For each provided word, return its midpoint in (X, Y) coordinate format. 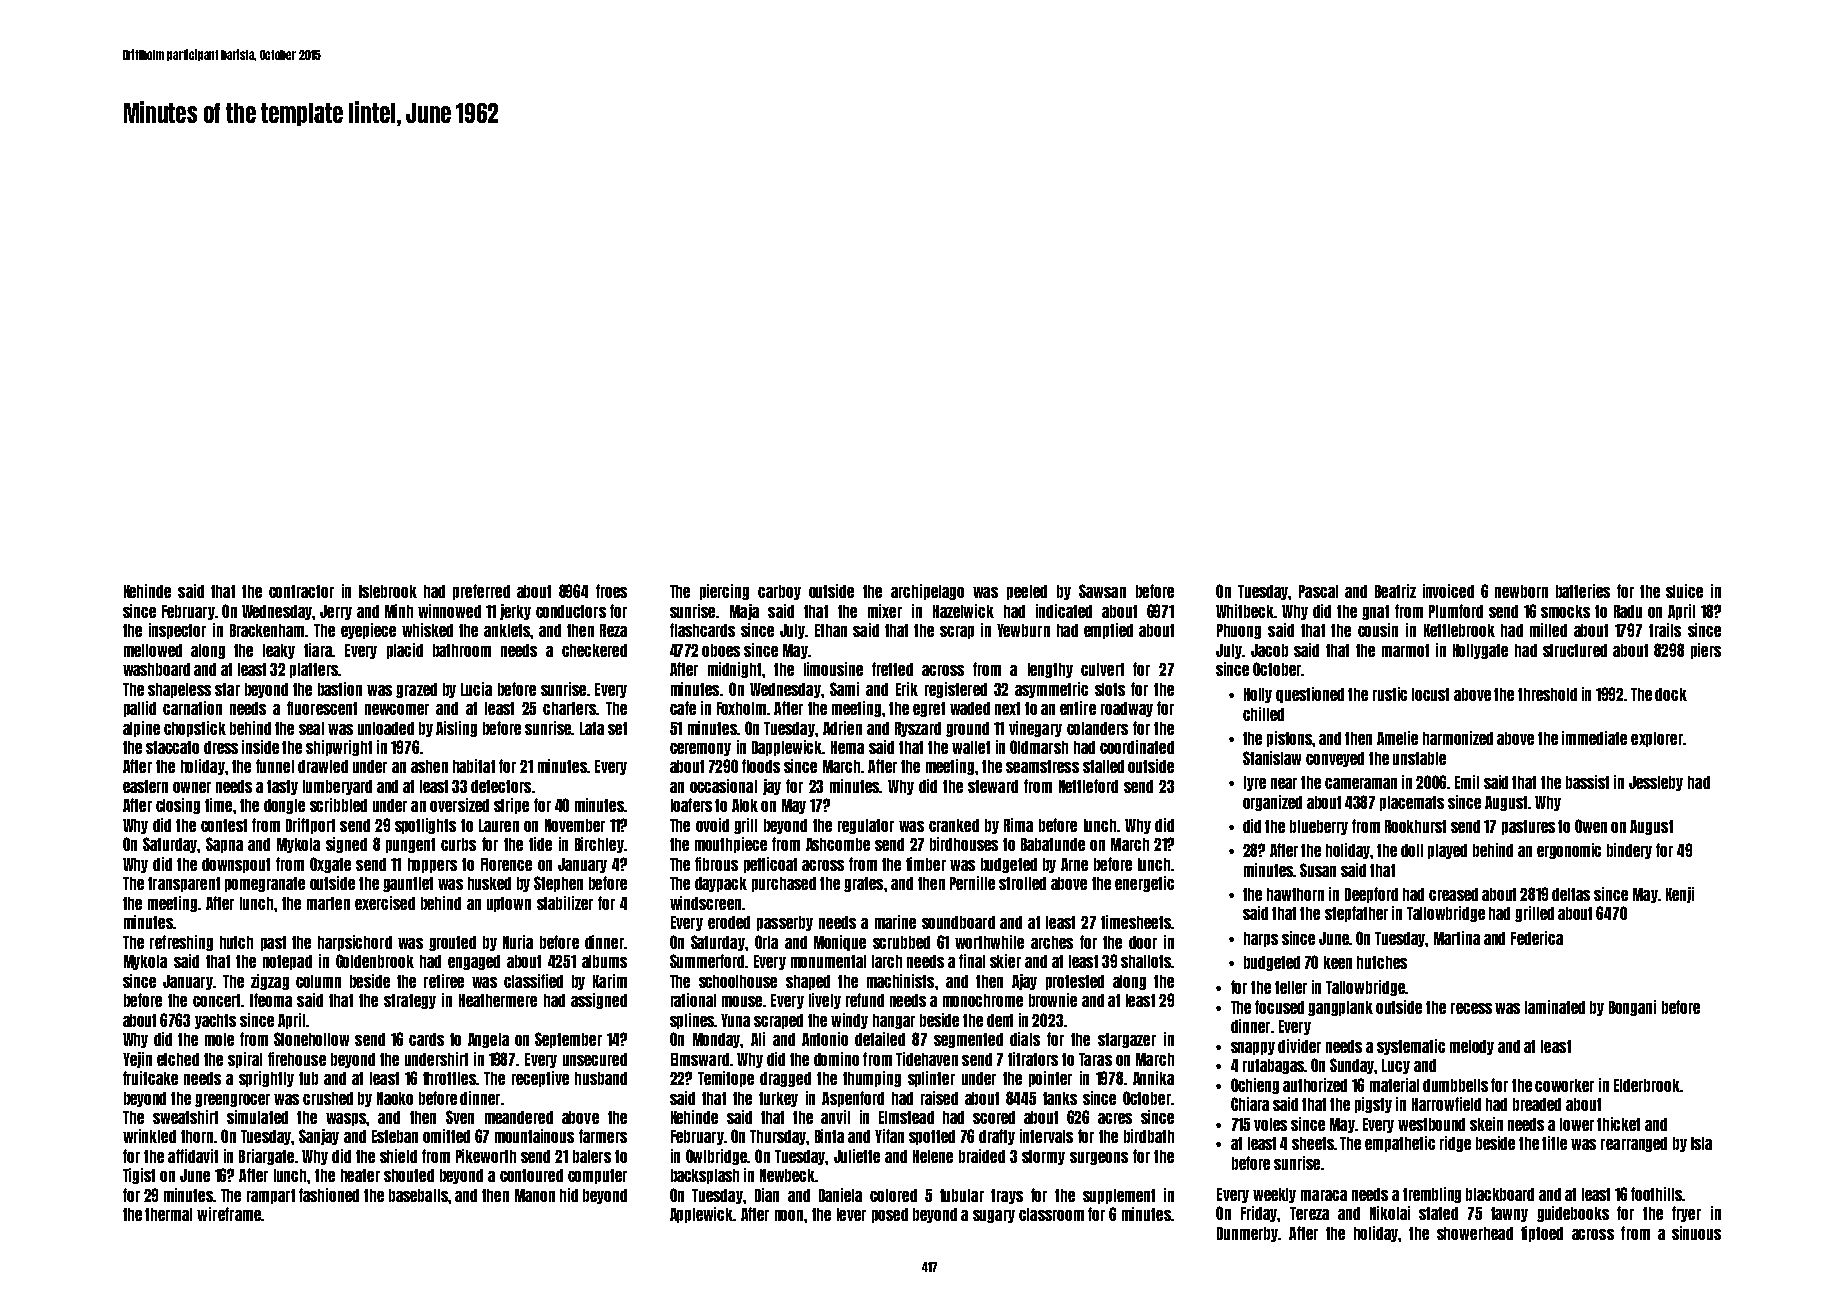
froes (611, 591)
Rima (1018, 825)
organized (1272, 803)
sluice (1684, 591)
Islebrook (388, 591)
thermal (168, 1214)
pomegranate (265, 884)
